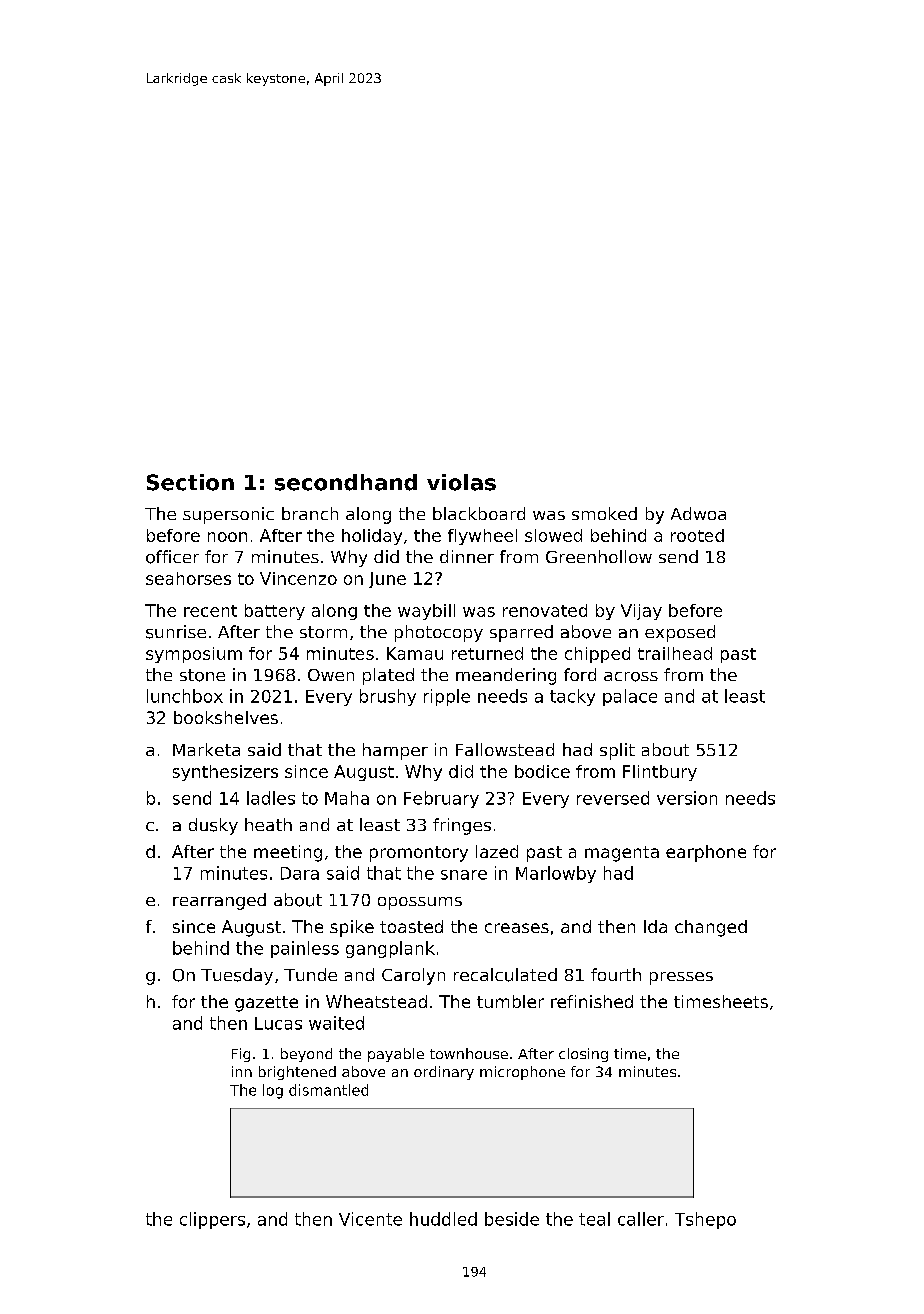 The image size is (924, 1314). Describe the element at coordinates (226, 717) in the page. I see `bookshelves` at that location.
